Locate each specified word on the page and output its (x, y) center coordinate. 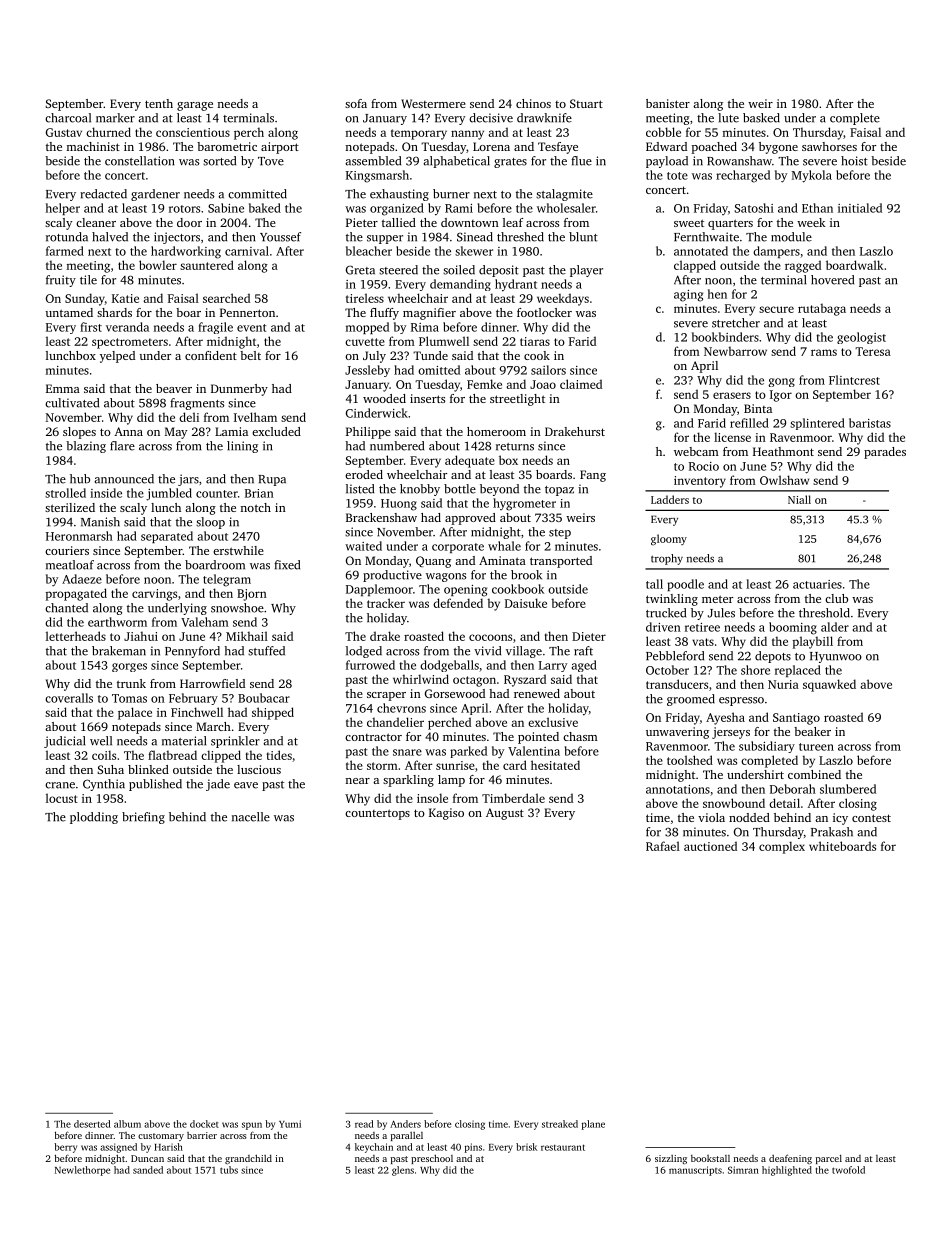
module (791, 237)
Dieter (589, 636)
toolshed (690, 760)
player (586, 271)
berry (65, 1148)
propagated (76, 594)
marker (115, 118)
